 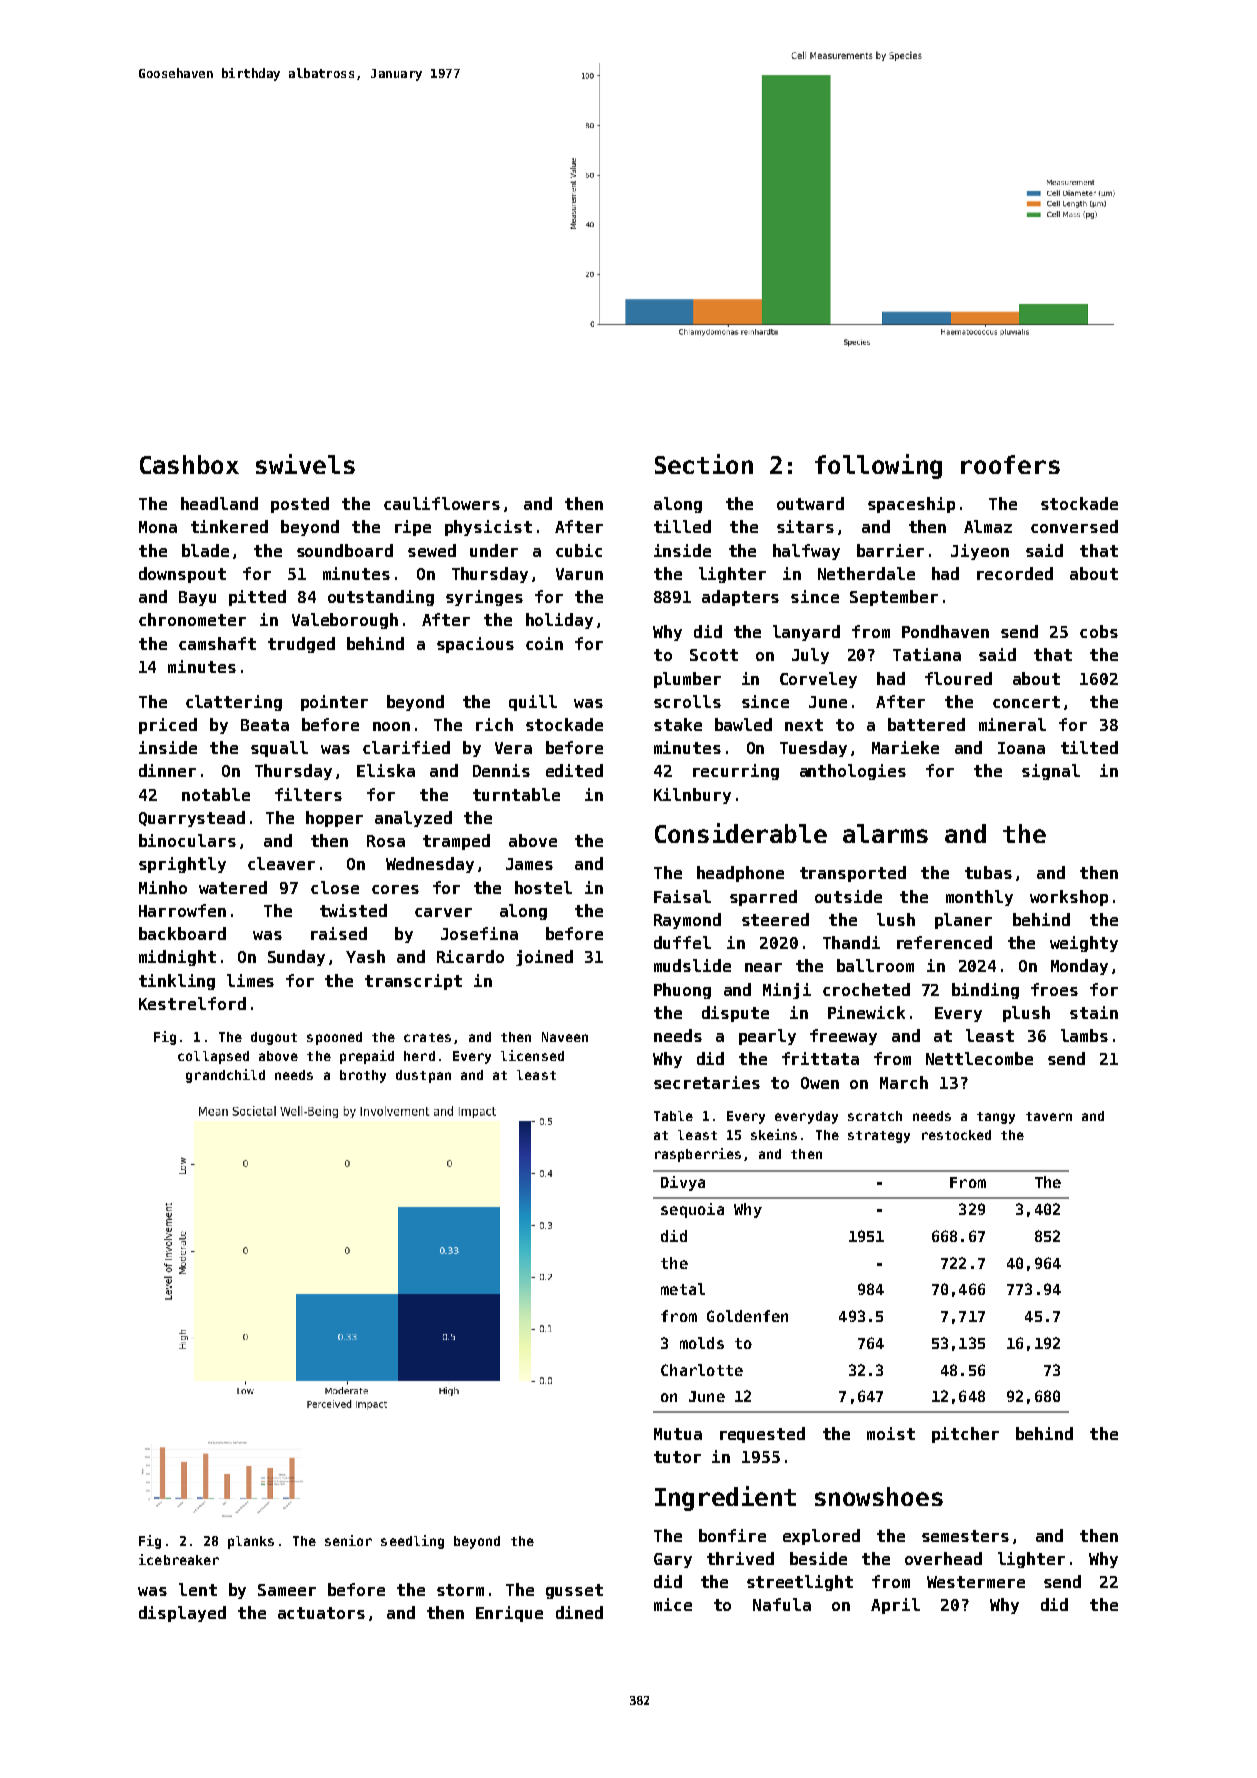 What do you see at coordinates (683, 1289) in the screenshot?
I see `metal` at bounding box center [683, 1289].
